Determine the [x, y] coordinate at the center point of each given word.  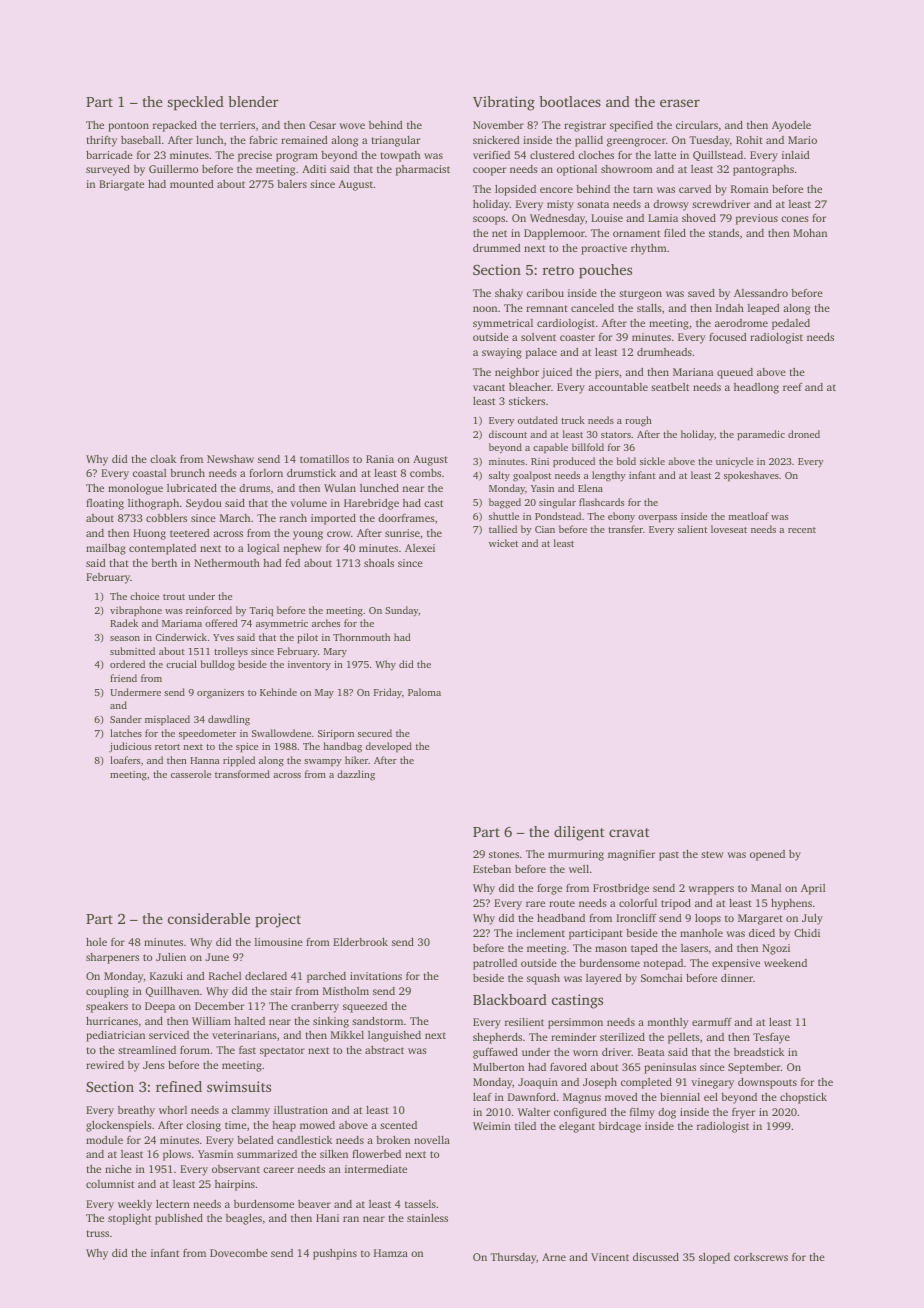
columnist [110, 1184]
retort [167, 747]
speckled [196, 103]
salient [692, 529]
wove [352, 126]
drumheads [664, 352]
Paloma [424, 692]
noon [485, 309]
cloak [163, 459]
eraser [680, 103]
